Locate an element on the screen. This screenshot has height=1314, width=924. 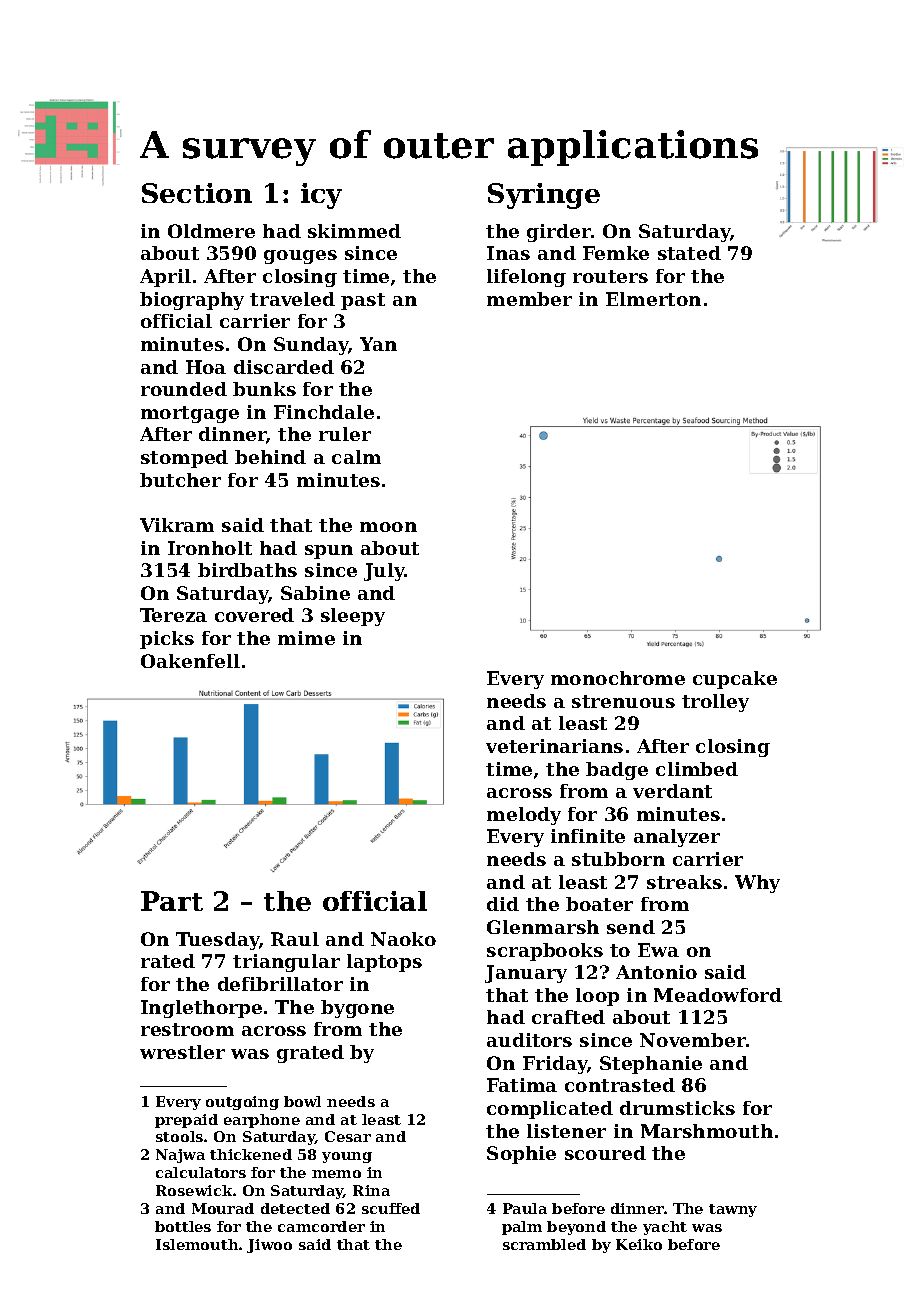
Tereza is located at coordinates (173, 615).
